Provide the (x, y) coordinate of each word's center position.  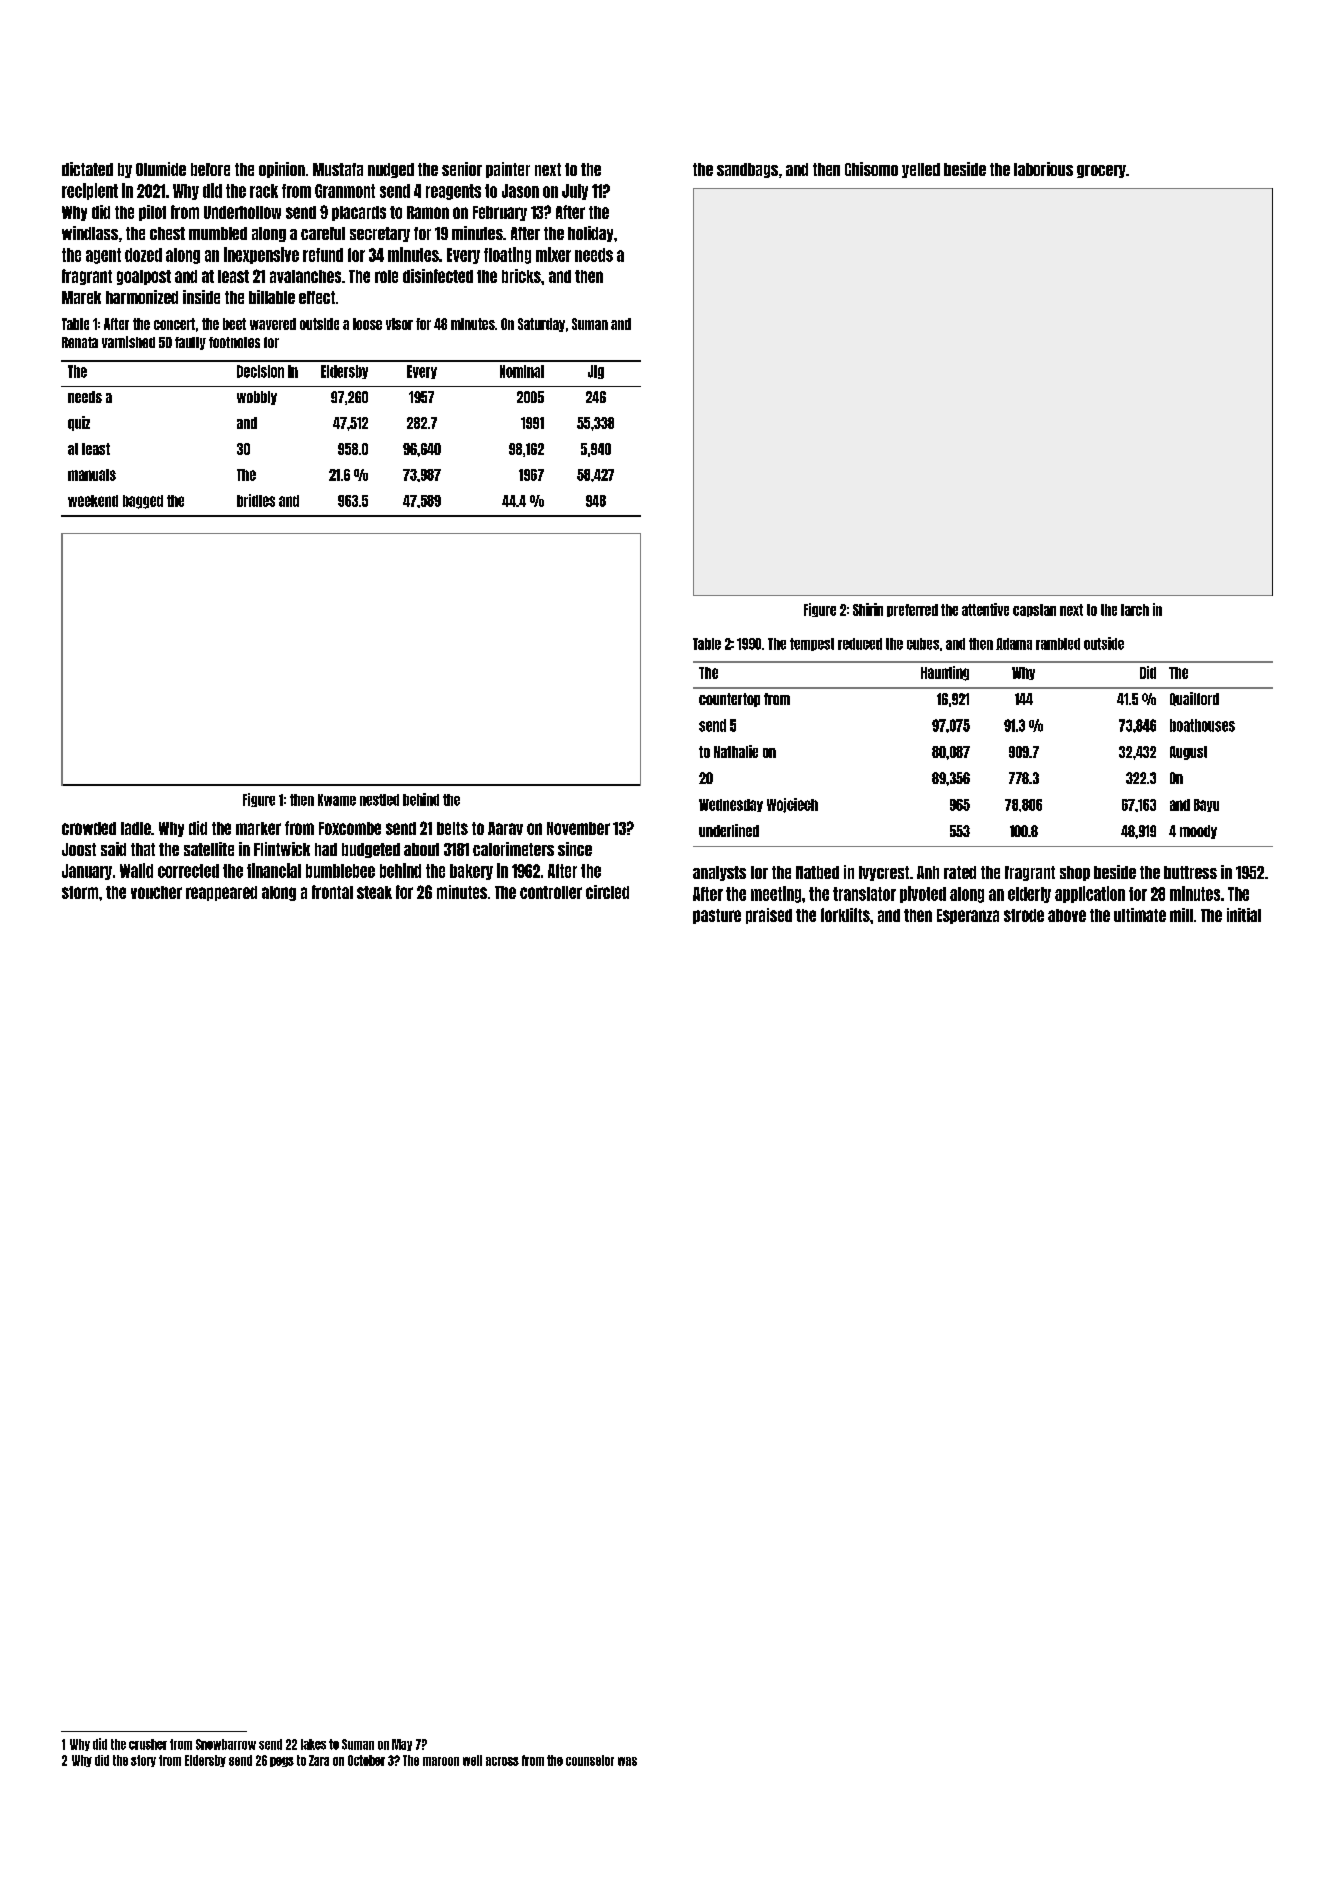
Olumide (161, 169)
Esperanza (968, 916)
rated (960, 872)
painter (508, 170)
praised (769, 916)
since (575, 849)
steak (374, 892)
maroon (441, 1761)
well (472, 1760)
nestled (379, 800)
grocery (1101, 171)
